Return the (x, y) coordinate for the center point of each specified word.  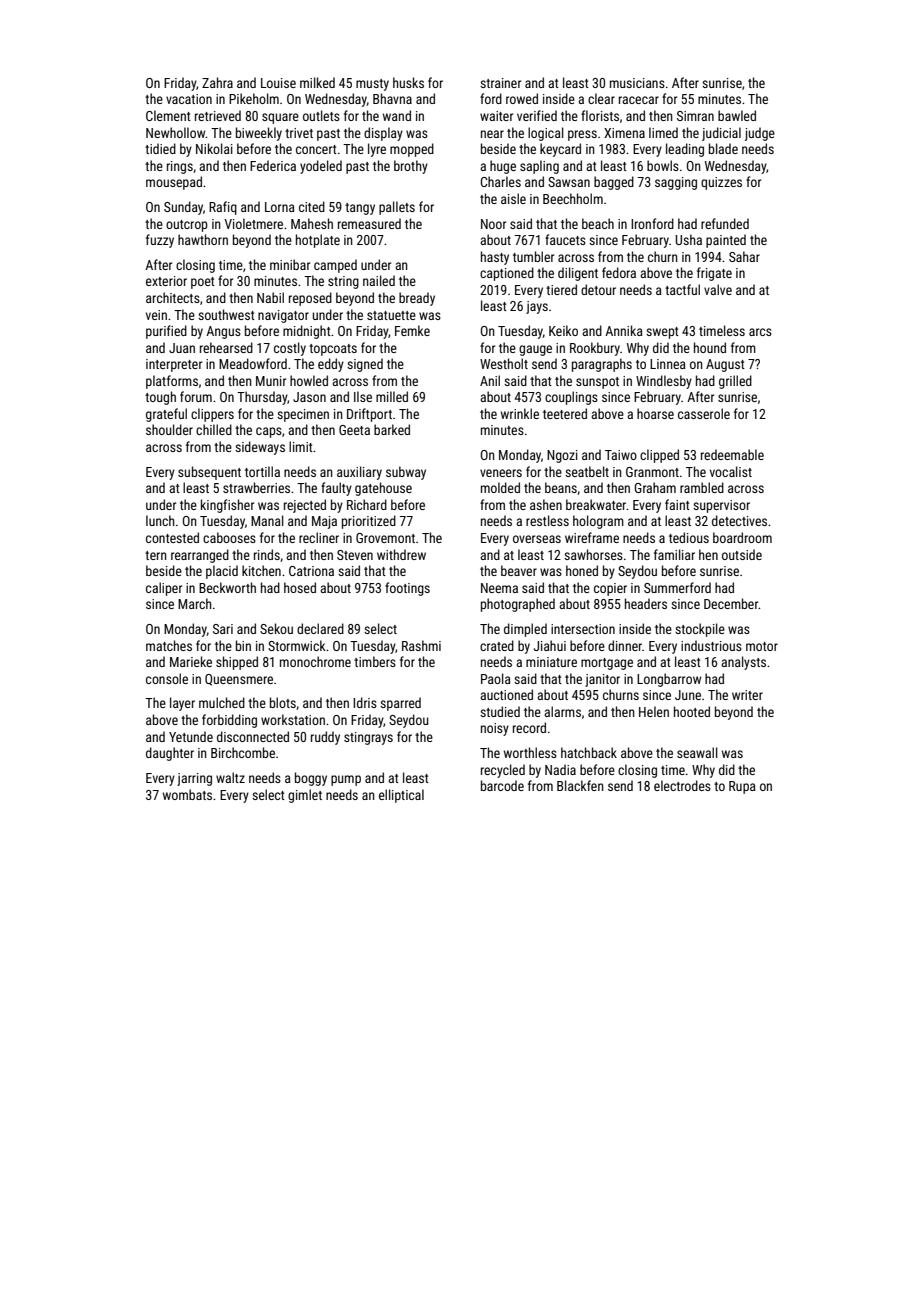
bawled (737, 115)
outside (742, 554)
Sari (223, 629)
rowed (522, 98)
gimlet (305, 796)
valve (718, 289)
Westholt (504, 363)
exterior (166, 281)
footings (407, 589)
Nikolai (214, 148)
